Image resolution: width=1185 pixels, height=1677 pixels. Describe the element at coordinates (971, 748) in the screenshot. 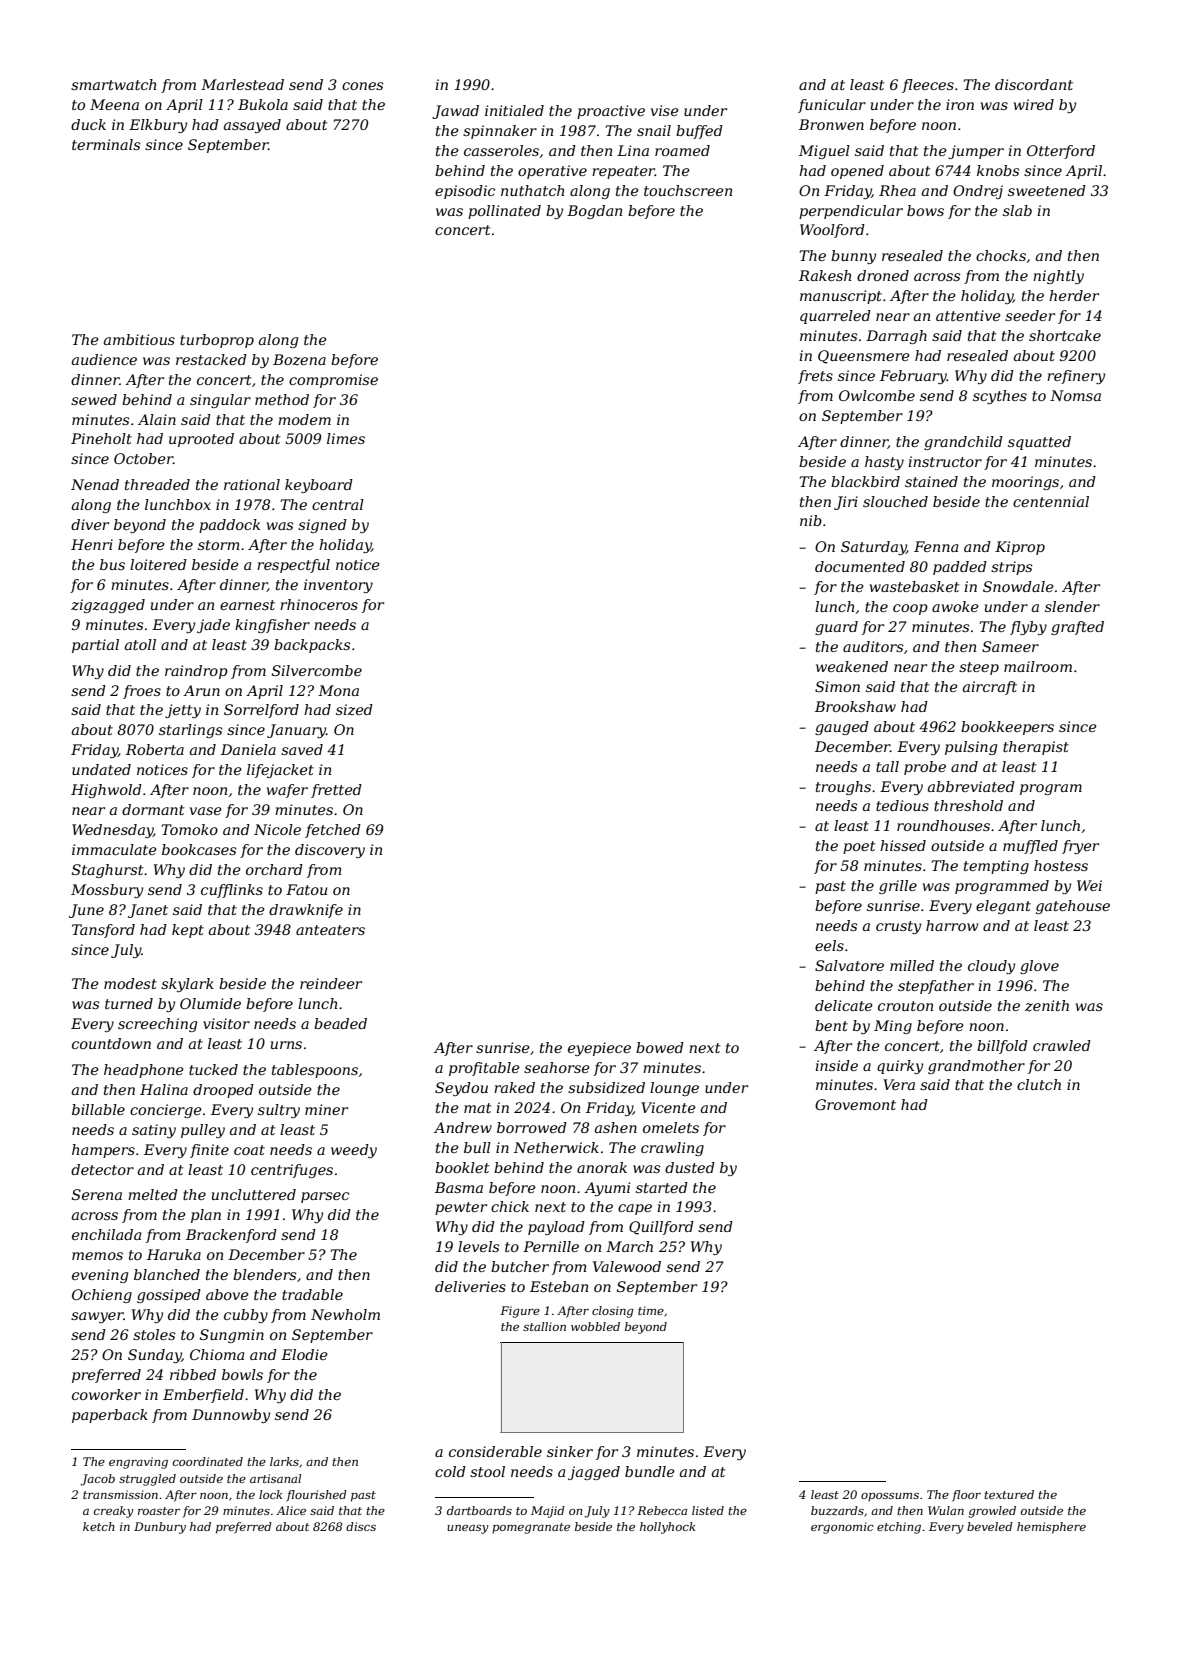

I see `pulsing` at that location.
